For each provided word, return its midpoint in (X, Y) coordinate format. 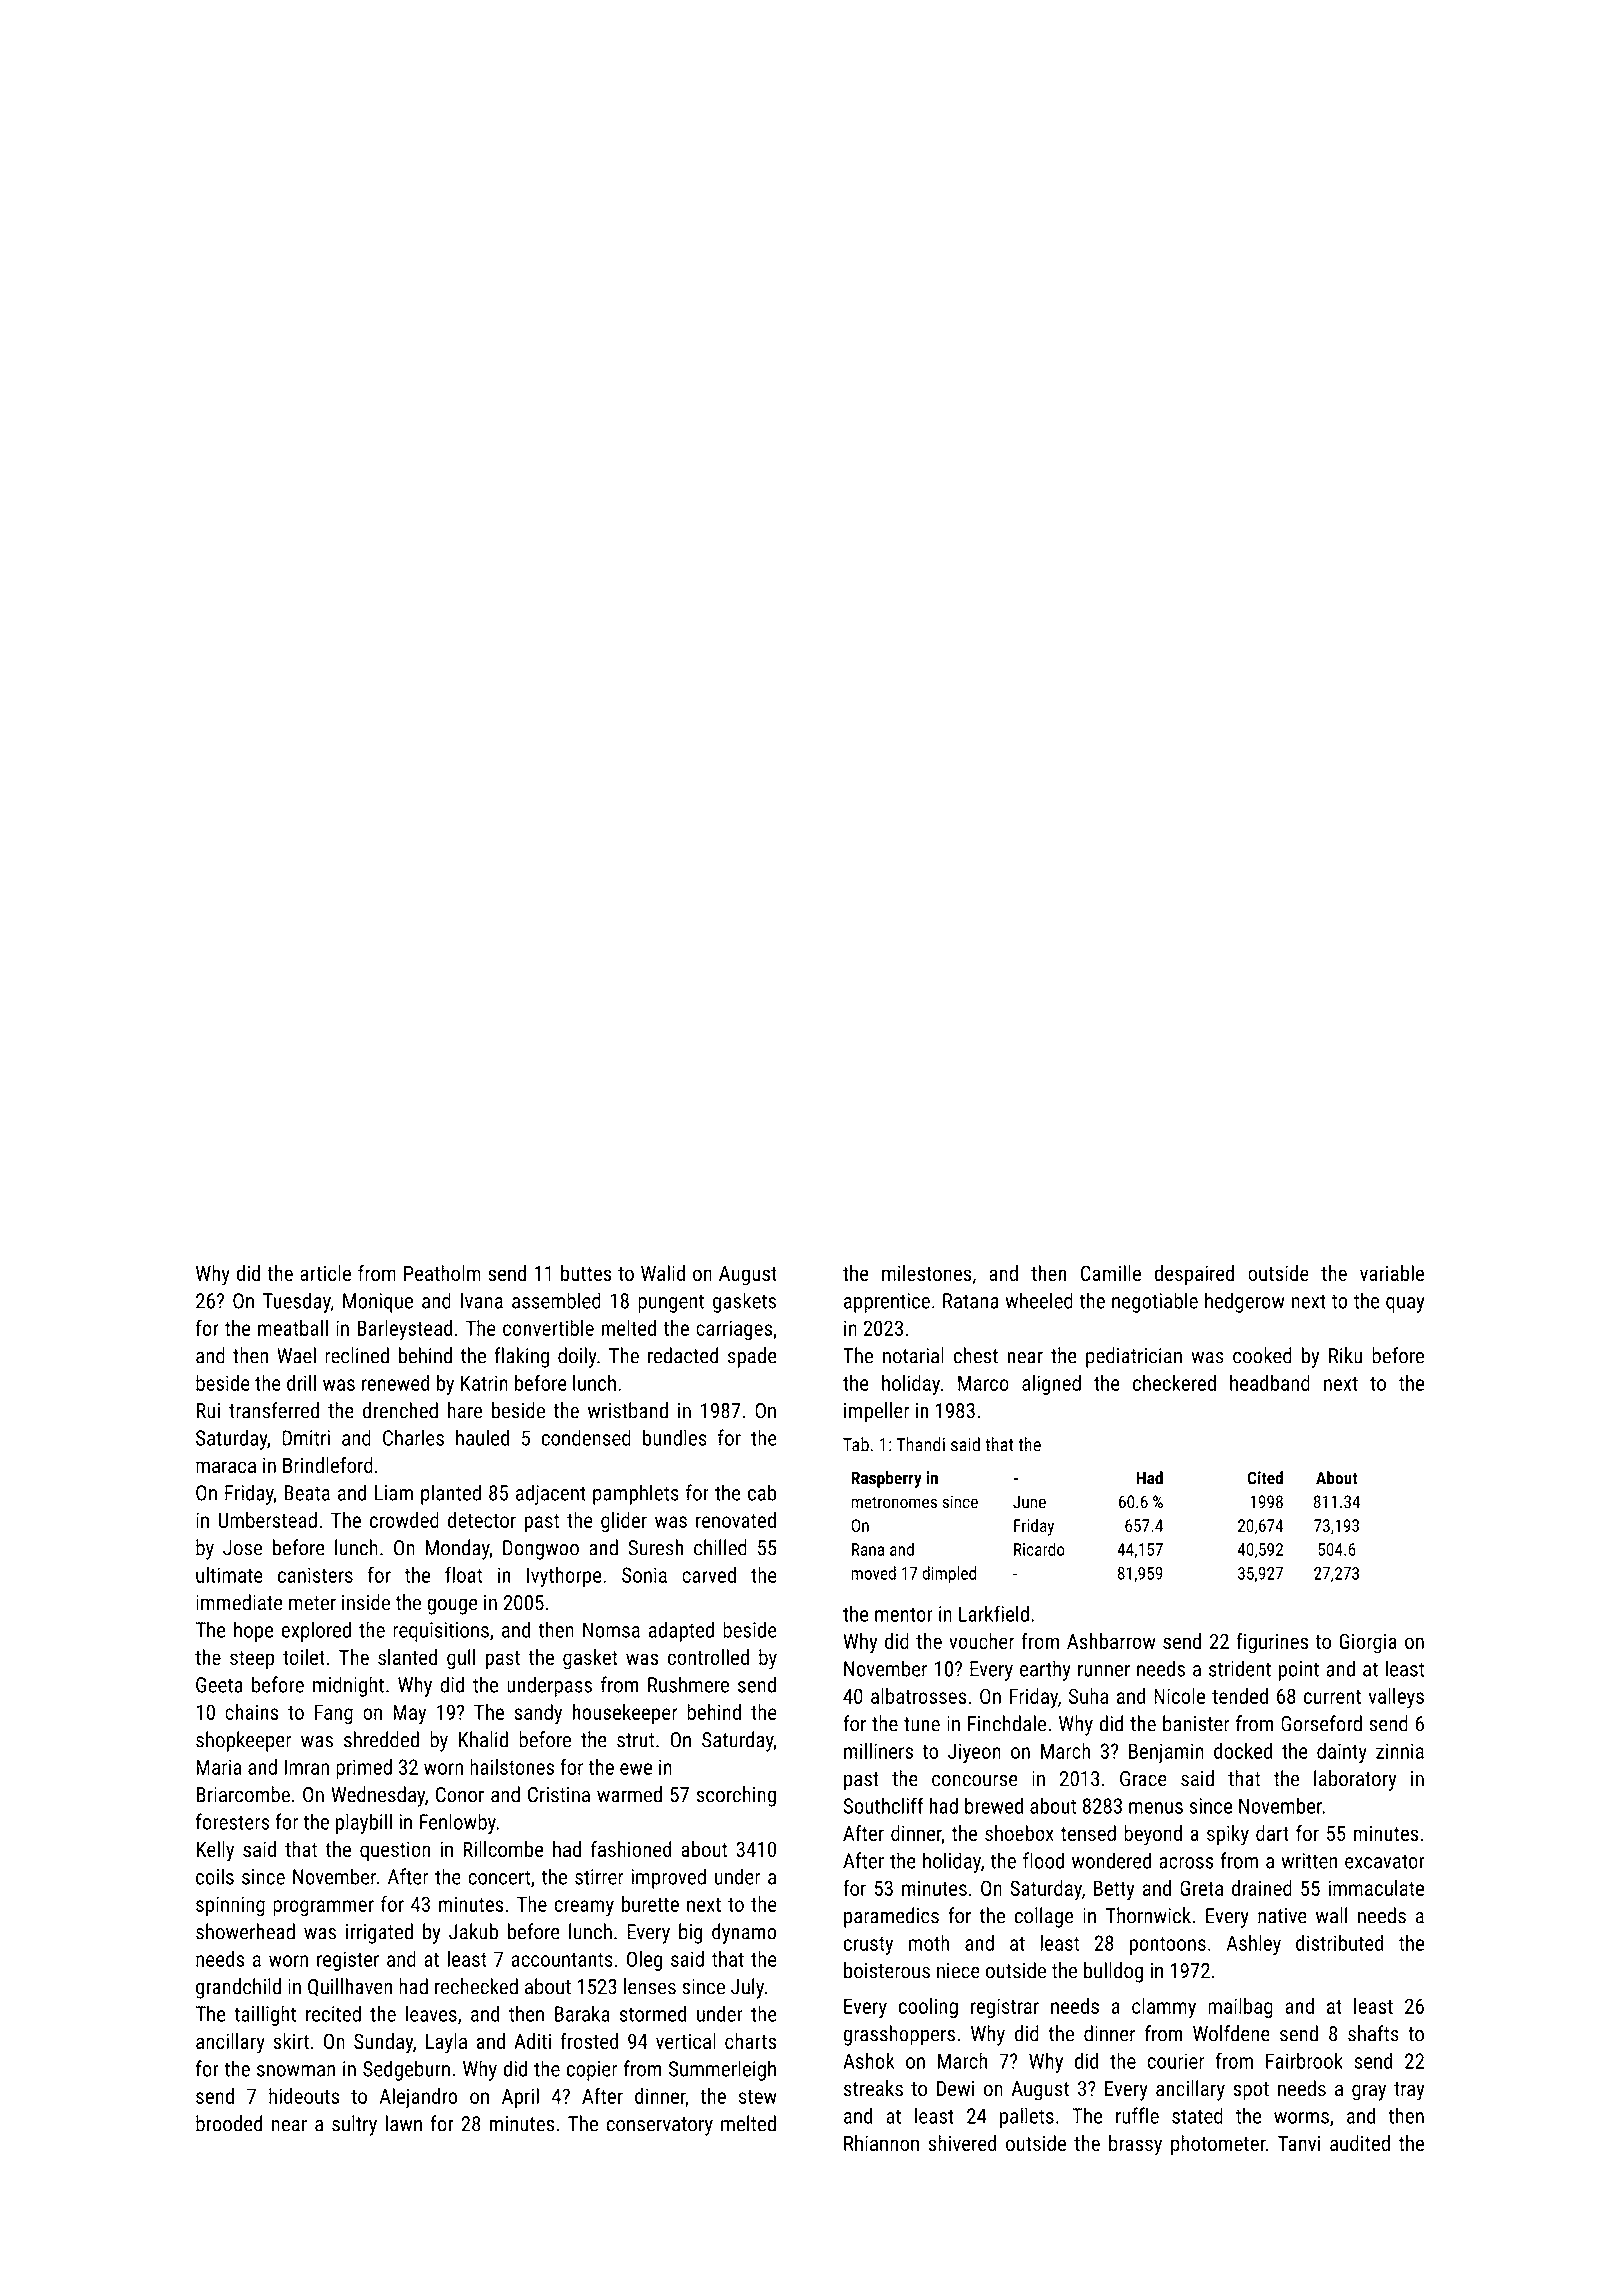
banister (1196, 1723)
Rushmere (688, 1684)
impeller (877, 1412)
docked (1243, 1751)
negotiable (1155, 1302)
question (395, 1852)
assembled (556, 1300)
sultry (354, 2125)
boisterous (887, 1970)
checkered (1174, 1383)
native (1282, 1916)
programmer (323, 1908)
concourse (975, 1781)
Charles (413, 1437)
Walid (663, 1273)
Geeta (219, 1685)
